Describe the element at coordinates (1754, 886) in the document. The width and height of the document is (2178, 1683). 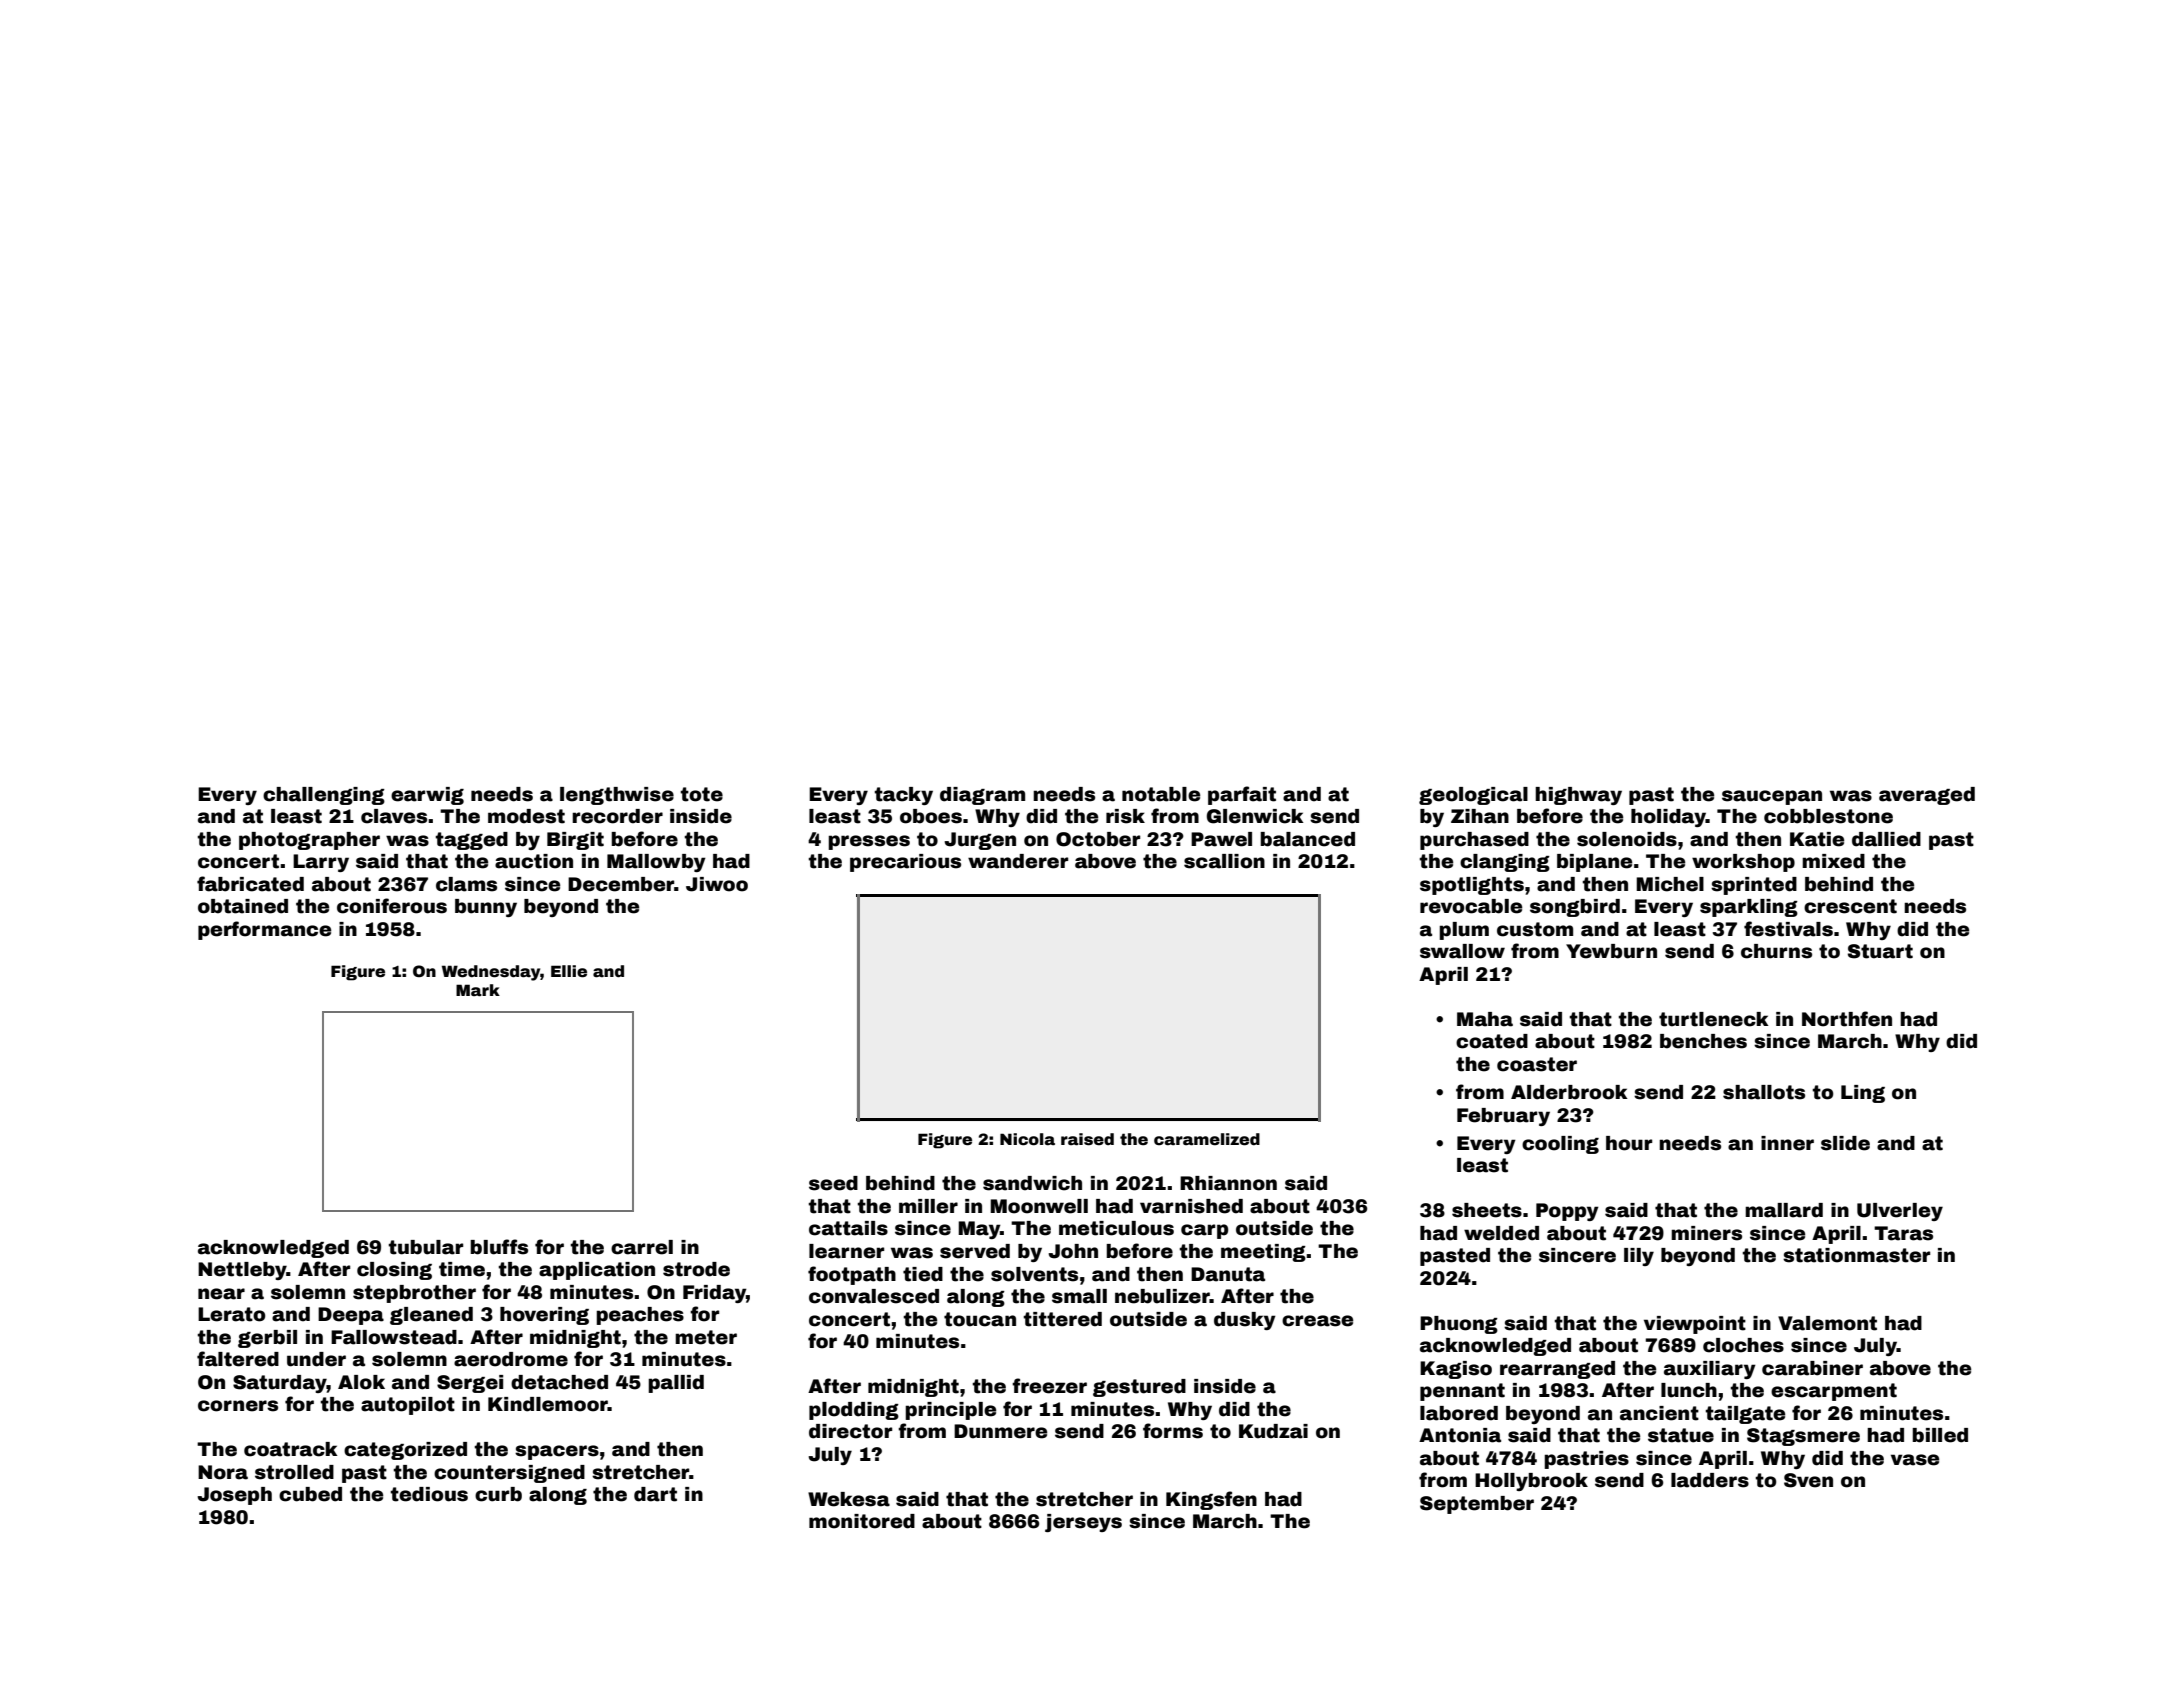
I see `sprinted` at that location.
